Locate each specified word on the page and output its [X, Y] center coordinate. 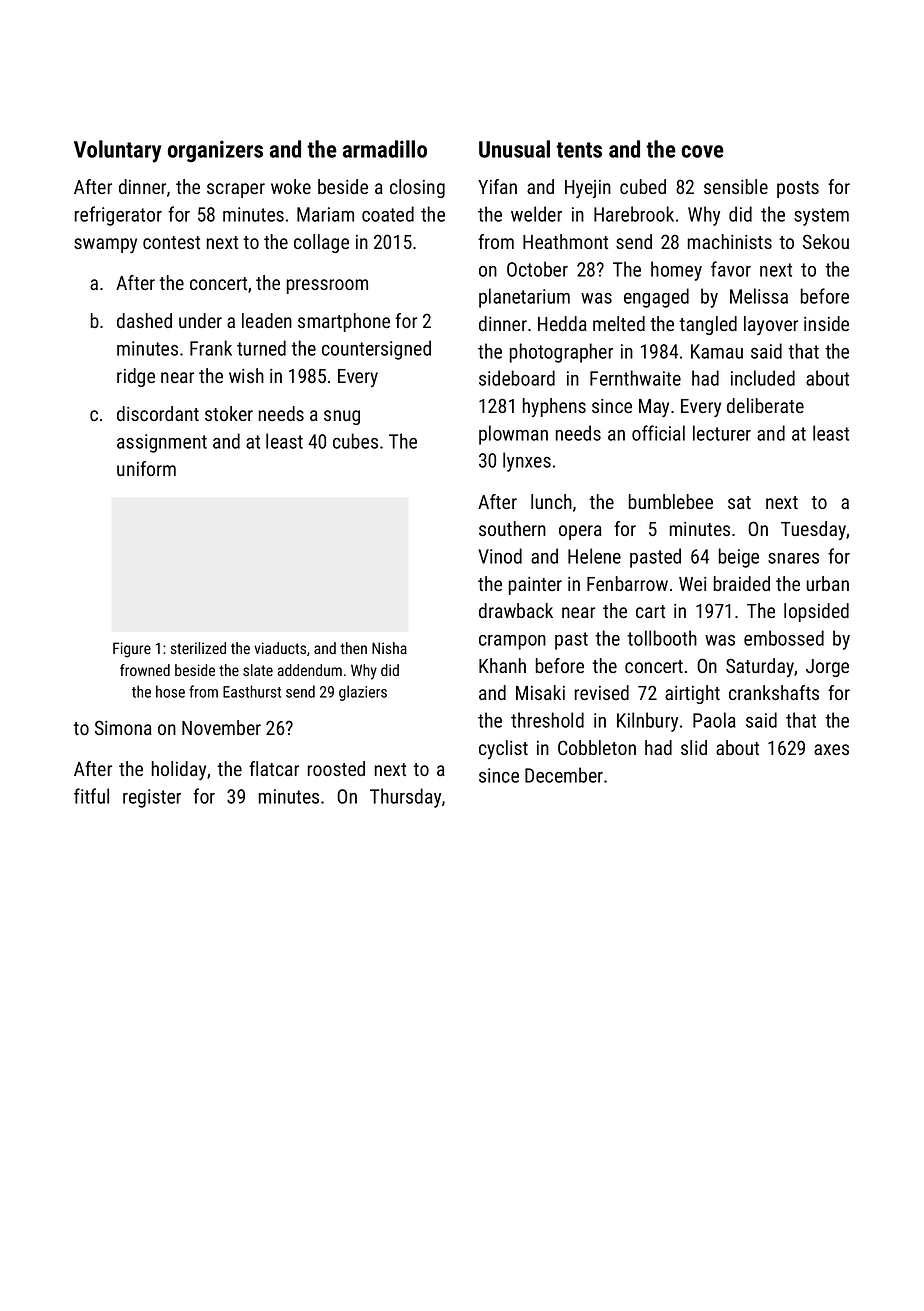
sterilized [198, 648]
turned [261, 348]
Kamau [717, 351]
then [353, 648]
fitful [91, 796]
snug [342, 417]
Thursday [405, 798]
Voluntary [117, 151]
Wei [692, 584]
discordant [158, 413]
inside [826, 323]
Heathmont [565, 241]
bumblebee [671, 501]
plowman [513, 435]
